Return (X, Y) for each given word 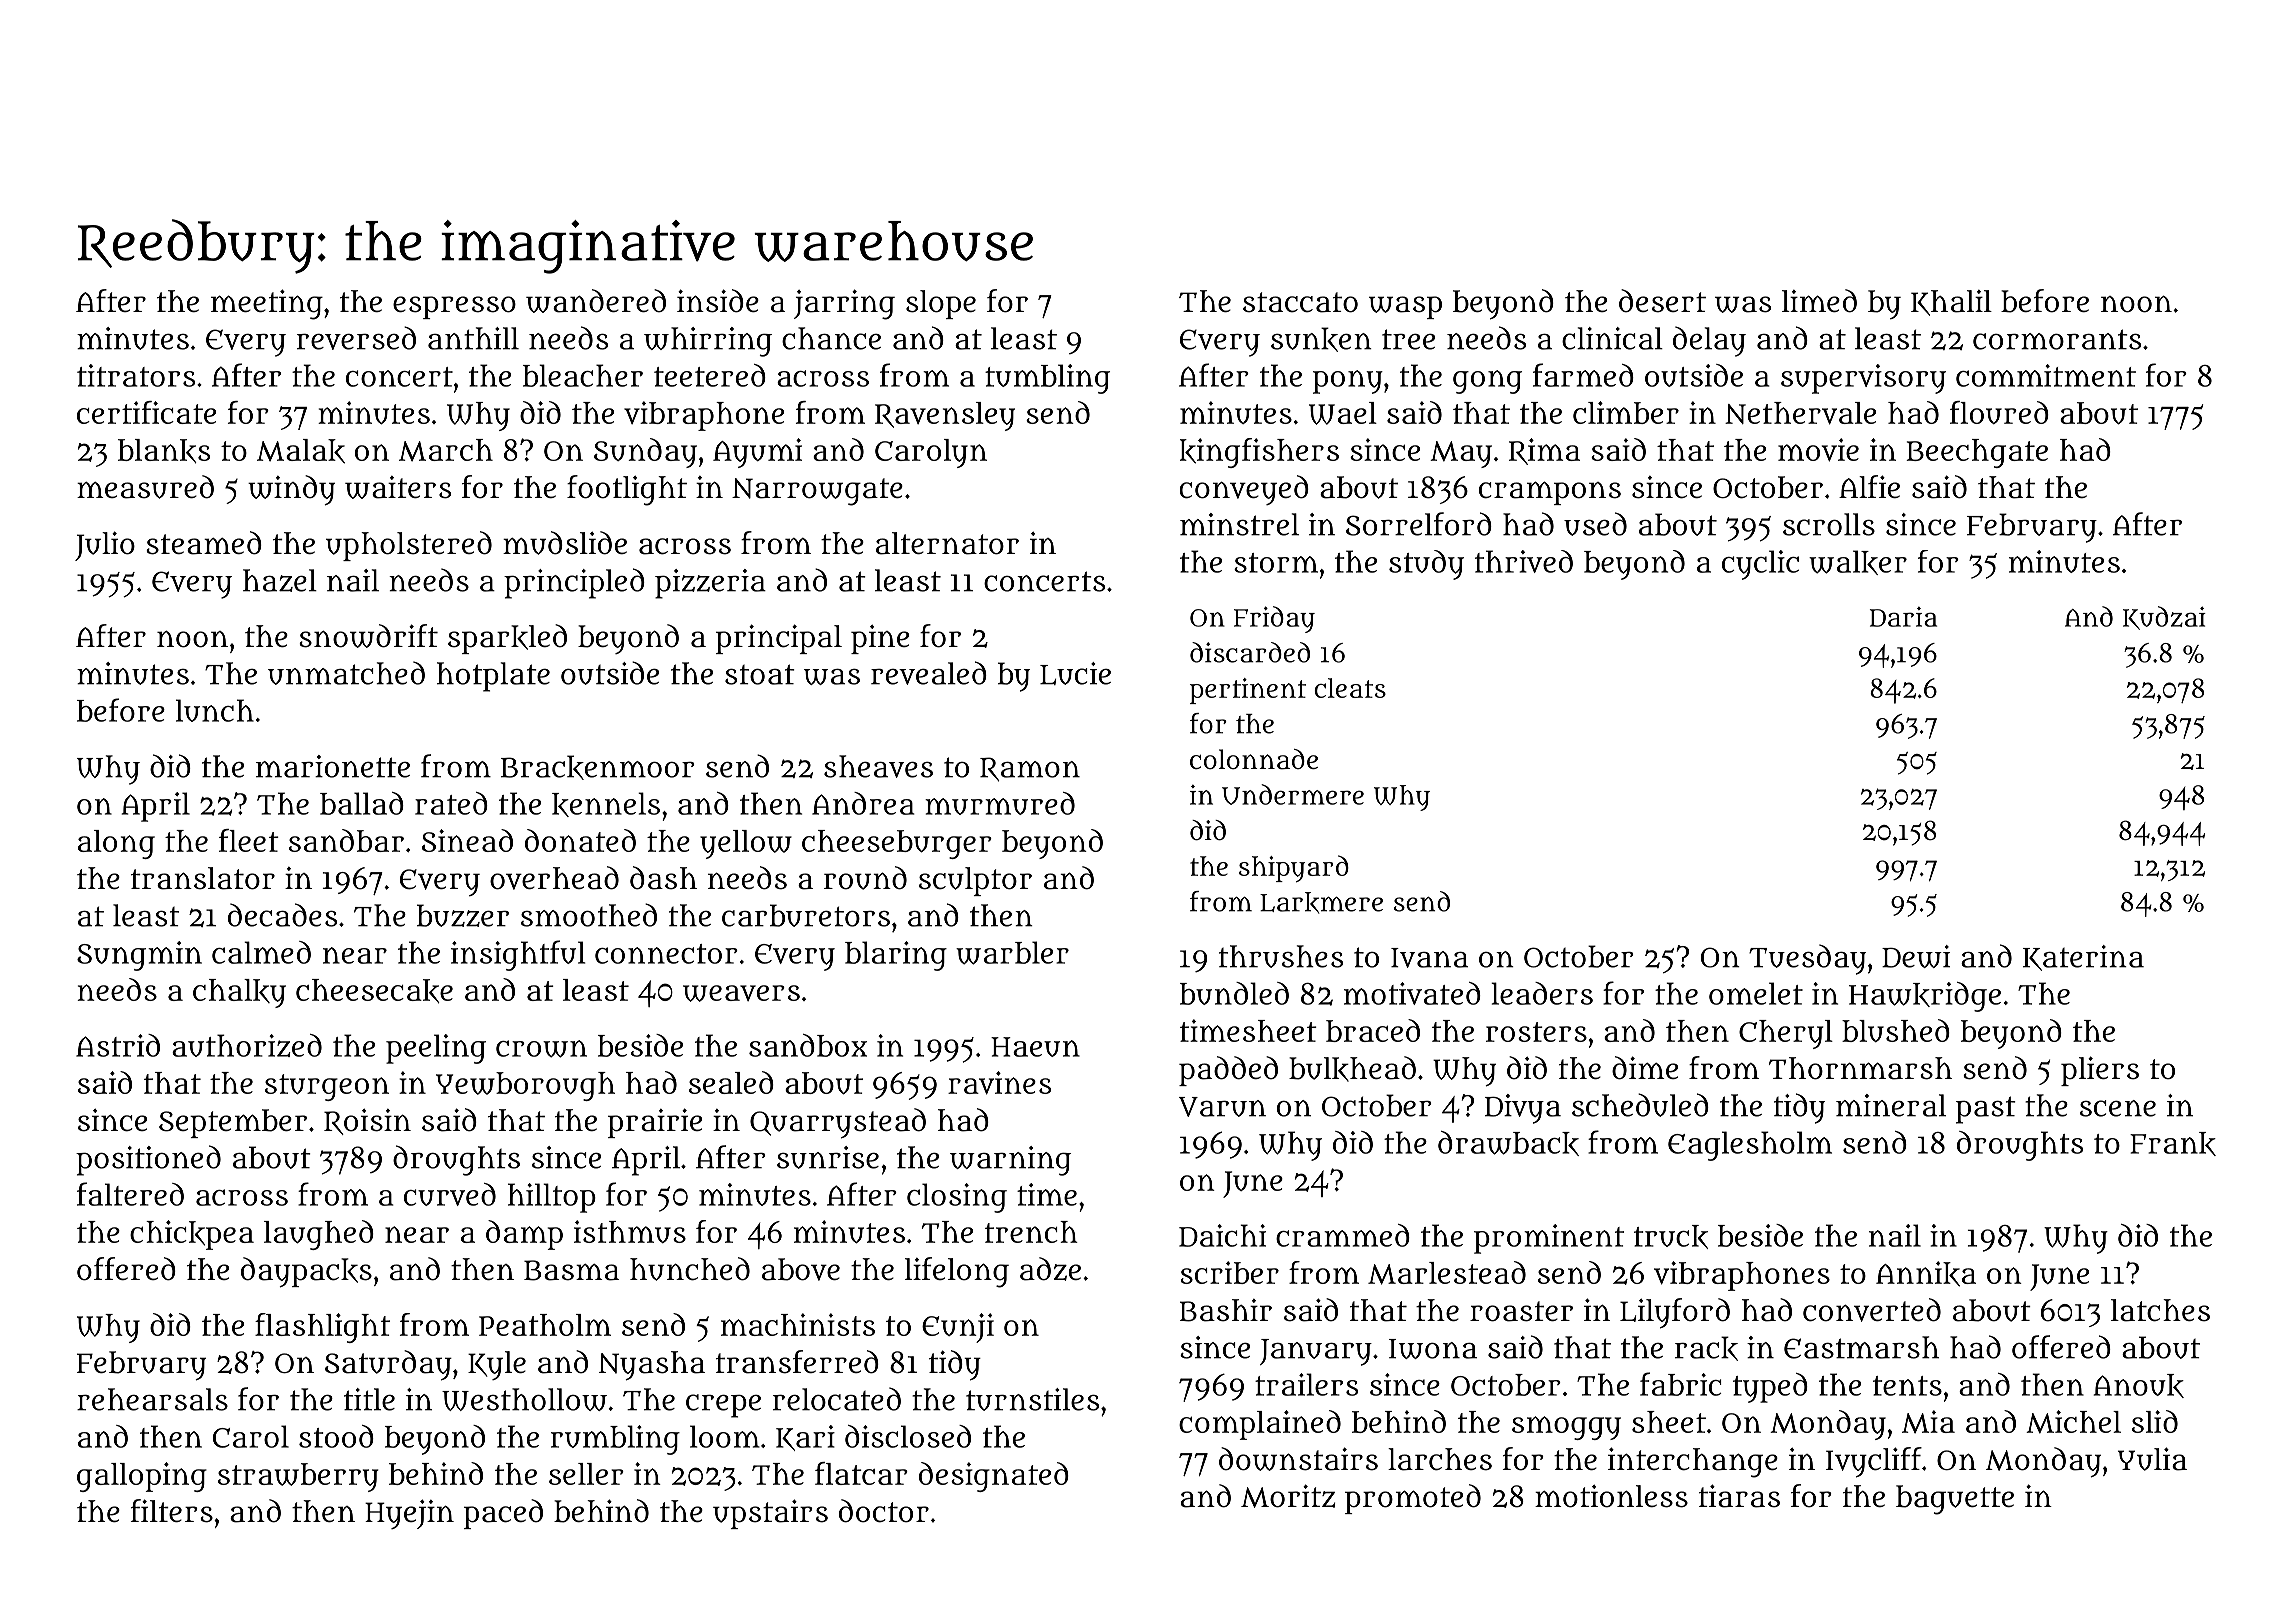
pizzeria (710, 584)
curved (450, 1194)
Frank (2173, 1144)
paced (503, 1514)
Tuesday (1807, 959)
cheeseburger (897, 844)
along (116, 844)
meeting (267, 304)
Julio (105, 546)
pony (1348, 382)
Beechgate (1977, 453)
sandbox (808, 1045)
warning (1011, 1161)
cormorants (2057, 339)
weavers (741, 993)
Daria (1903, 617)
